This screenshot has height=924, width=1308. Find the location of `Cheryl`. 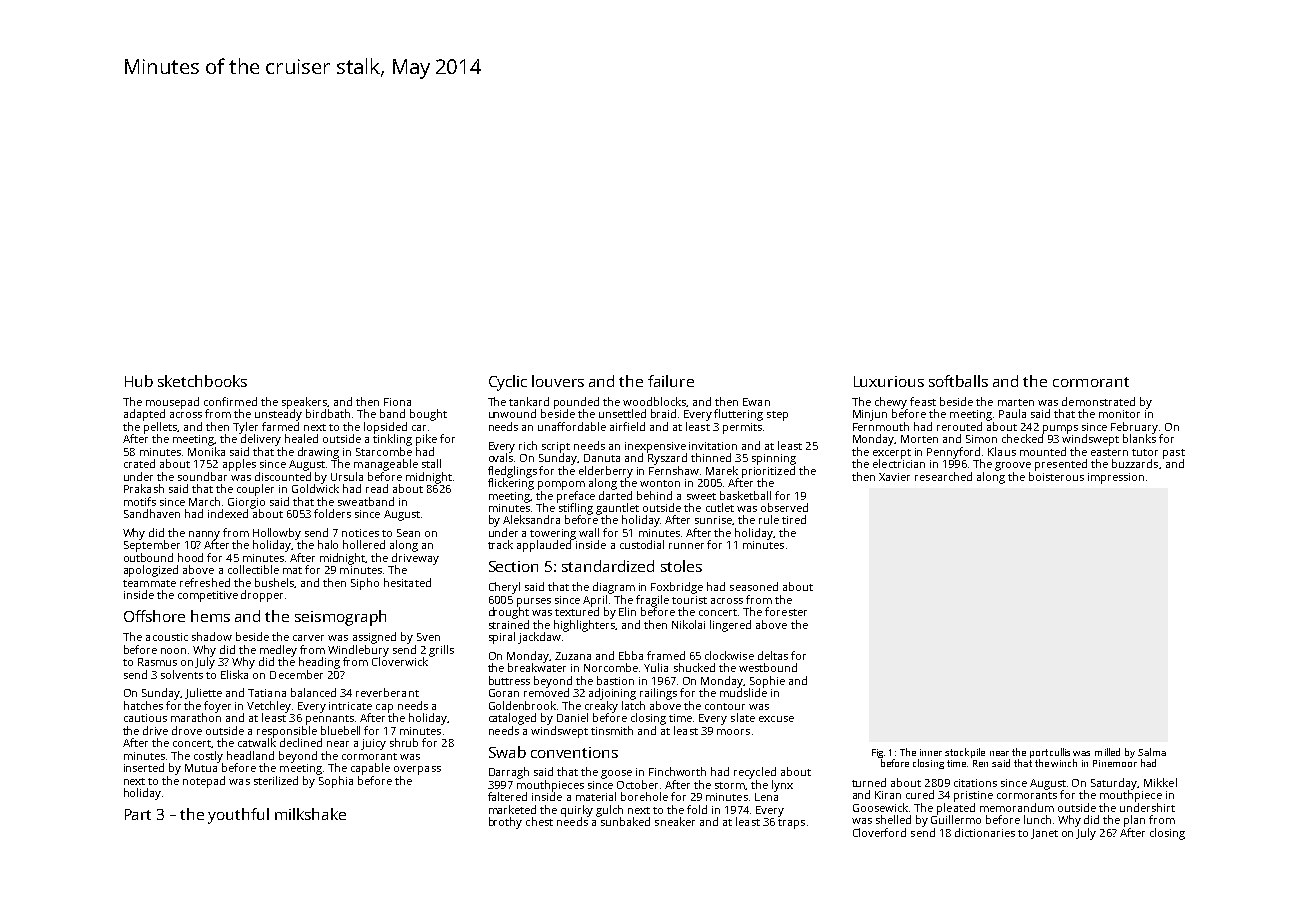

Cheryl is located at coordinates (504, 588).
